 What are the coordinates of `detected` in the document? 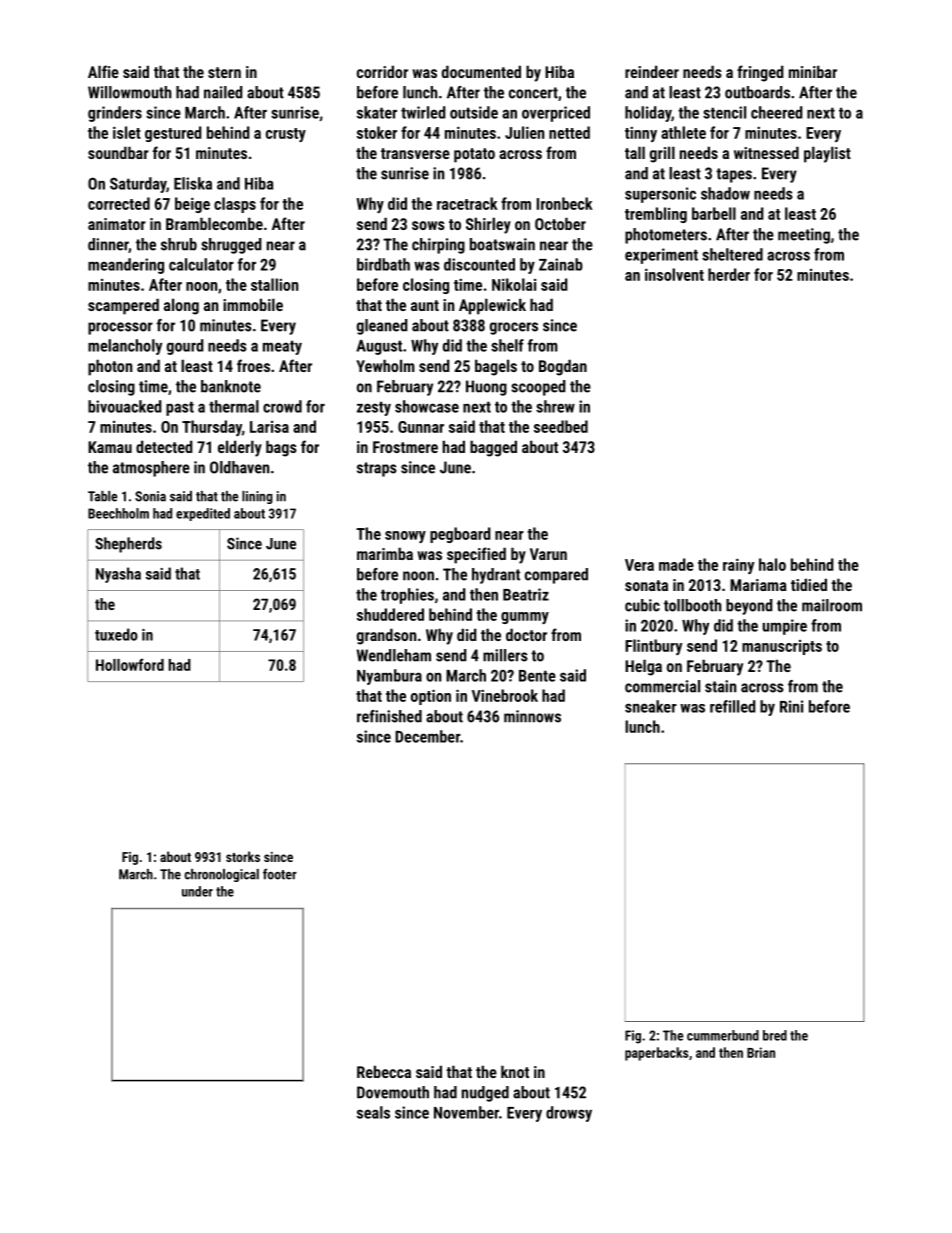 It's located at (164, 446).
